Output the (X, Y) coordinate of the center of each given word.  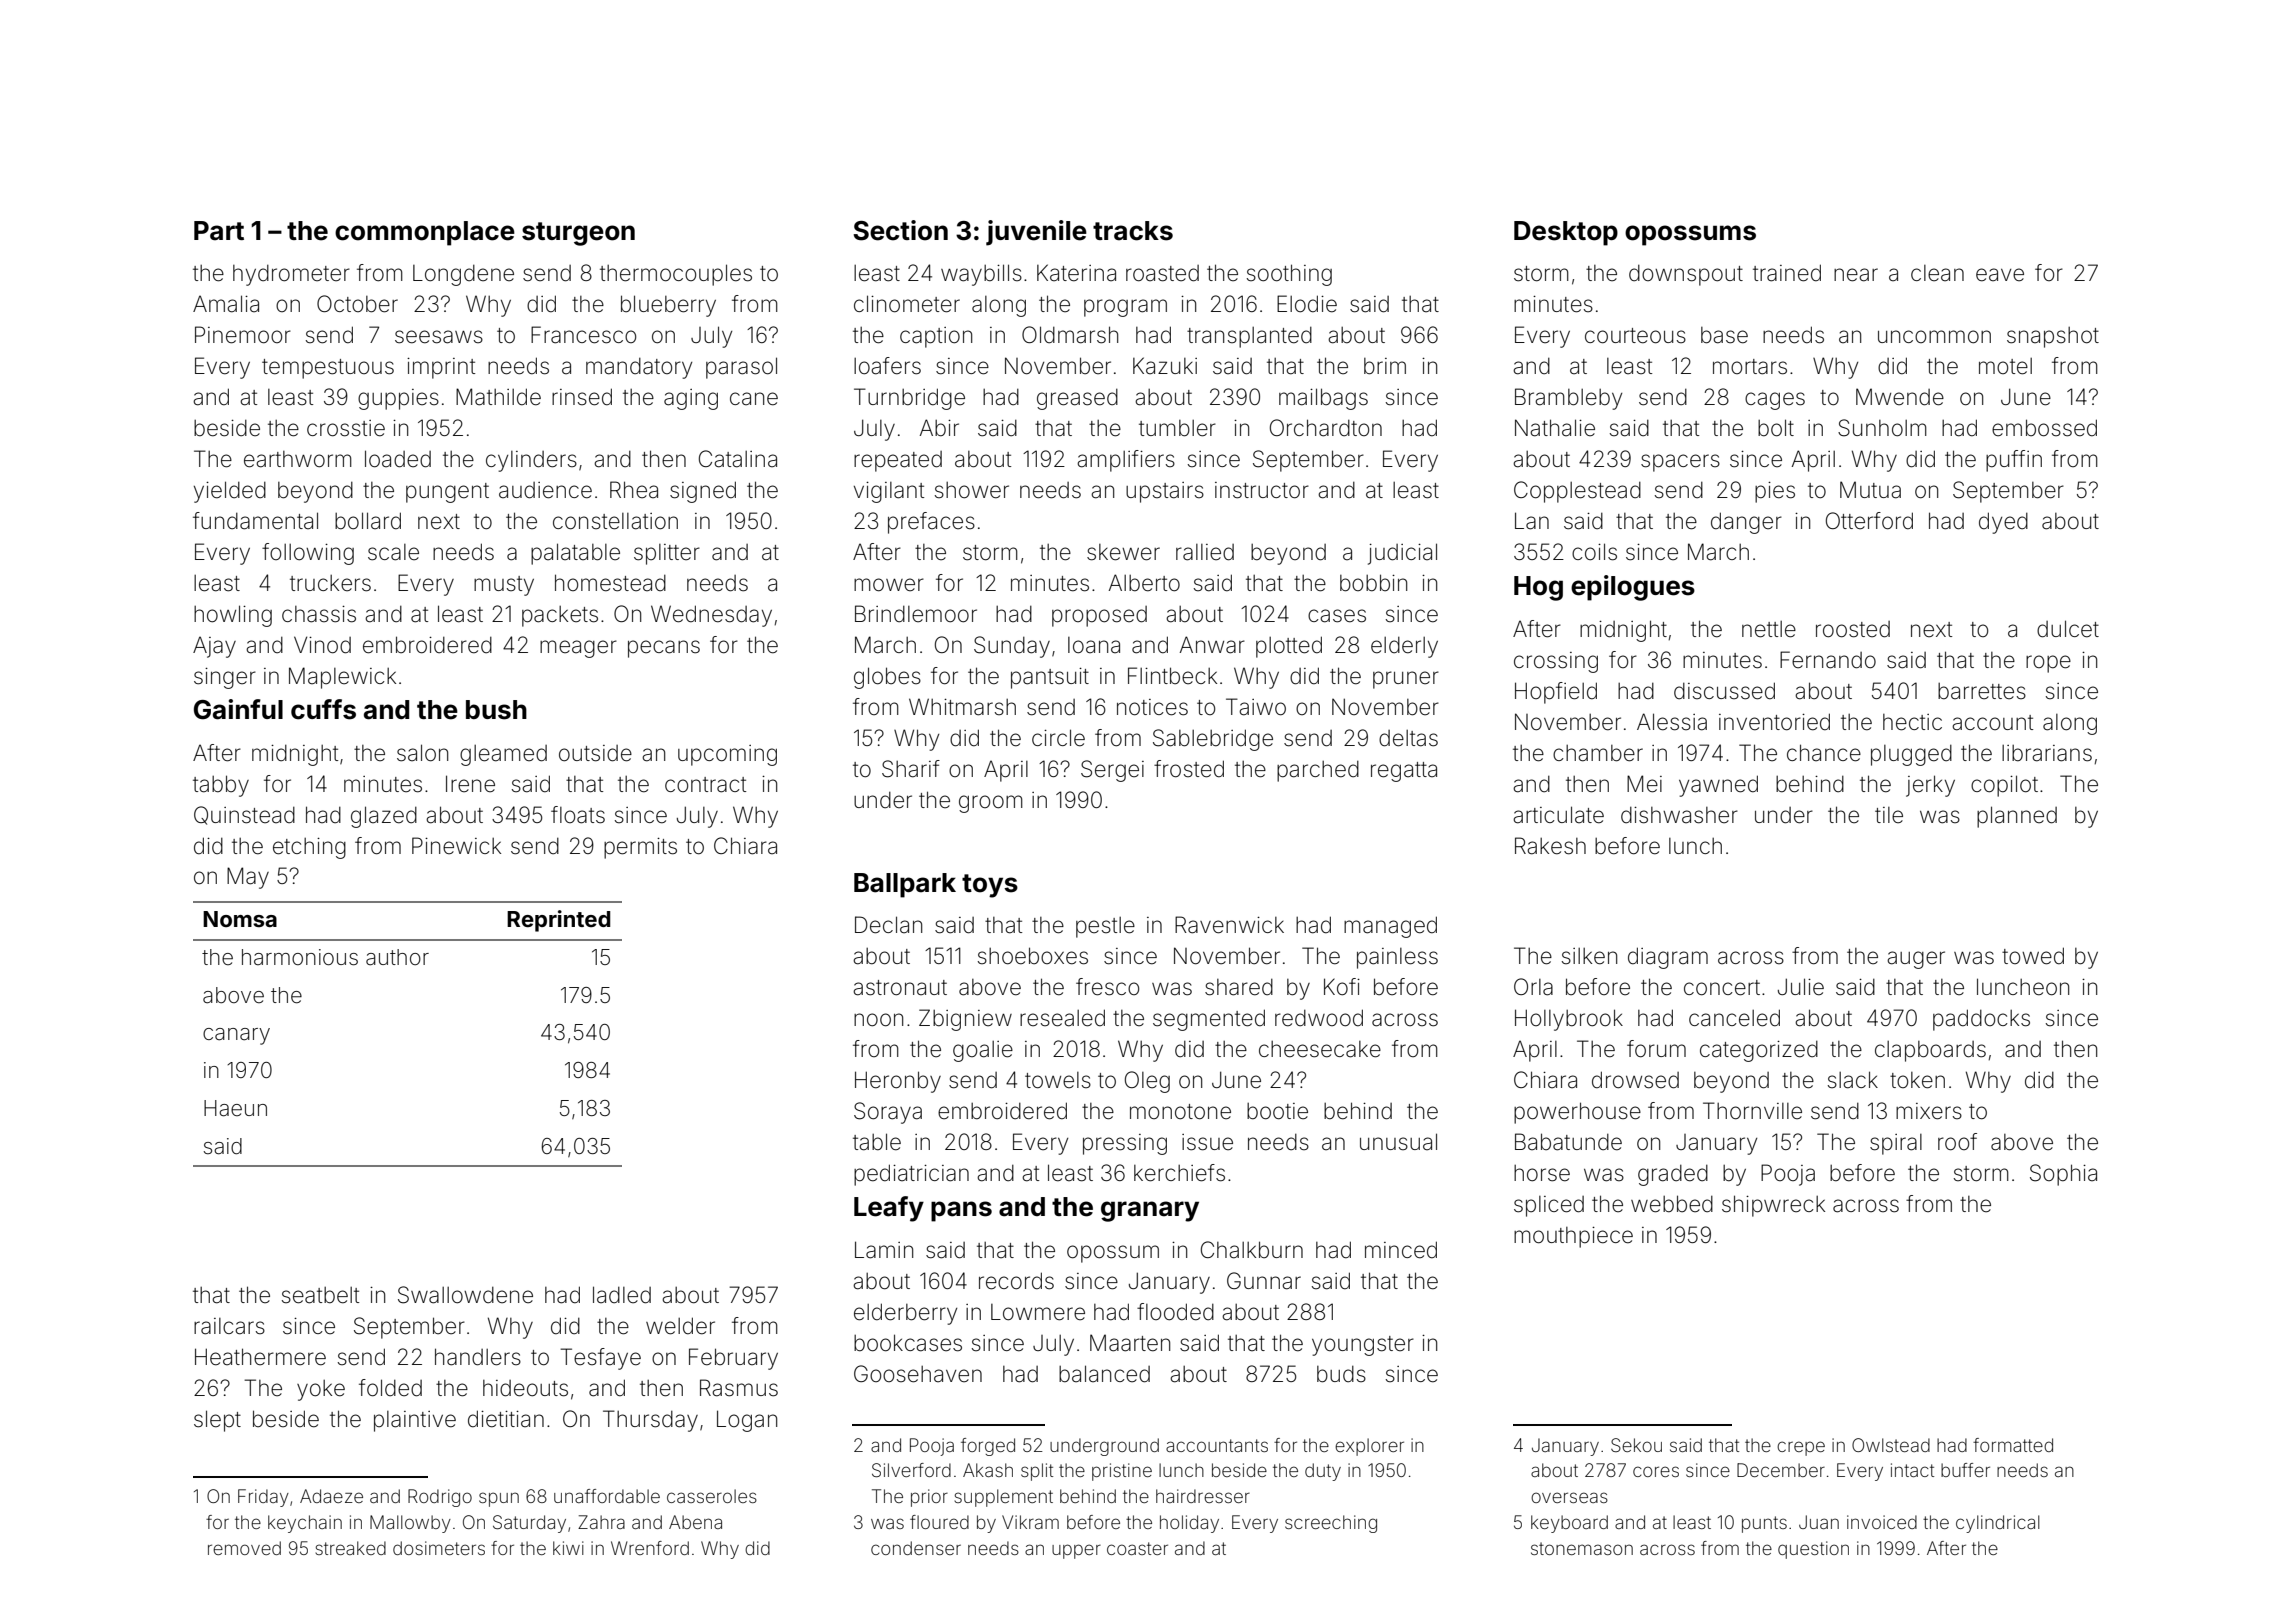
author (397, 957)
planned (2017, 817)
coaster (1137, 1548)
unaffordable (607, 1496)
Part (219, 231)
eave (2000, 275)
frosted (1189, 769)
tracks (1133, 231)
